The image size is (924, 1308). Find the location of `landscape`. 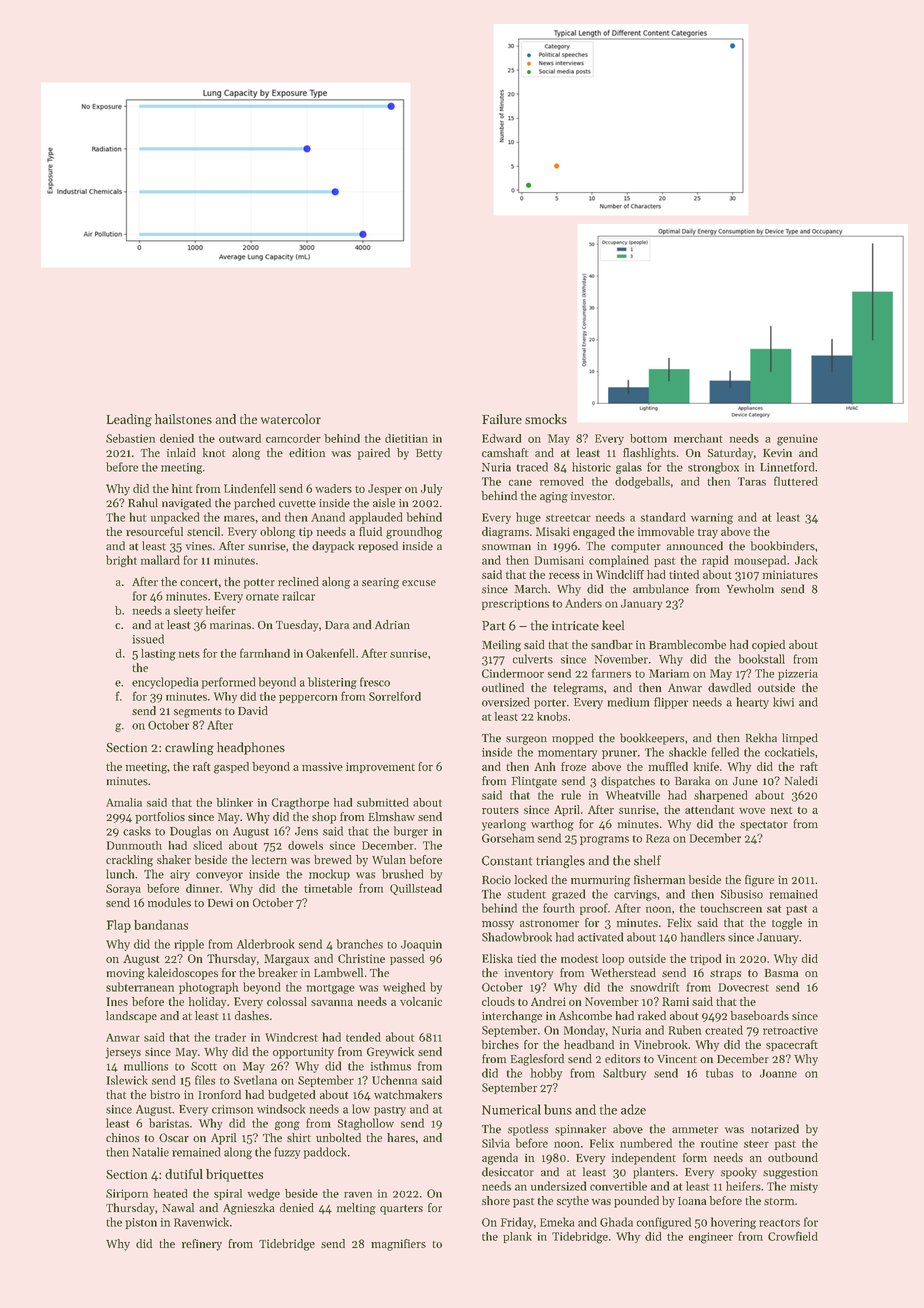

landscape is located at coordinates (131, 1017).
